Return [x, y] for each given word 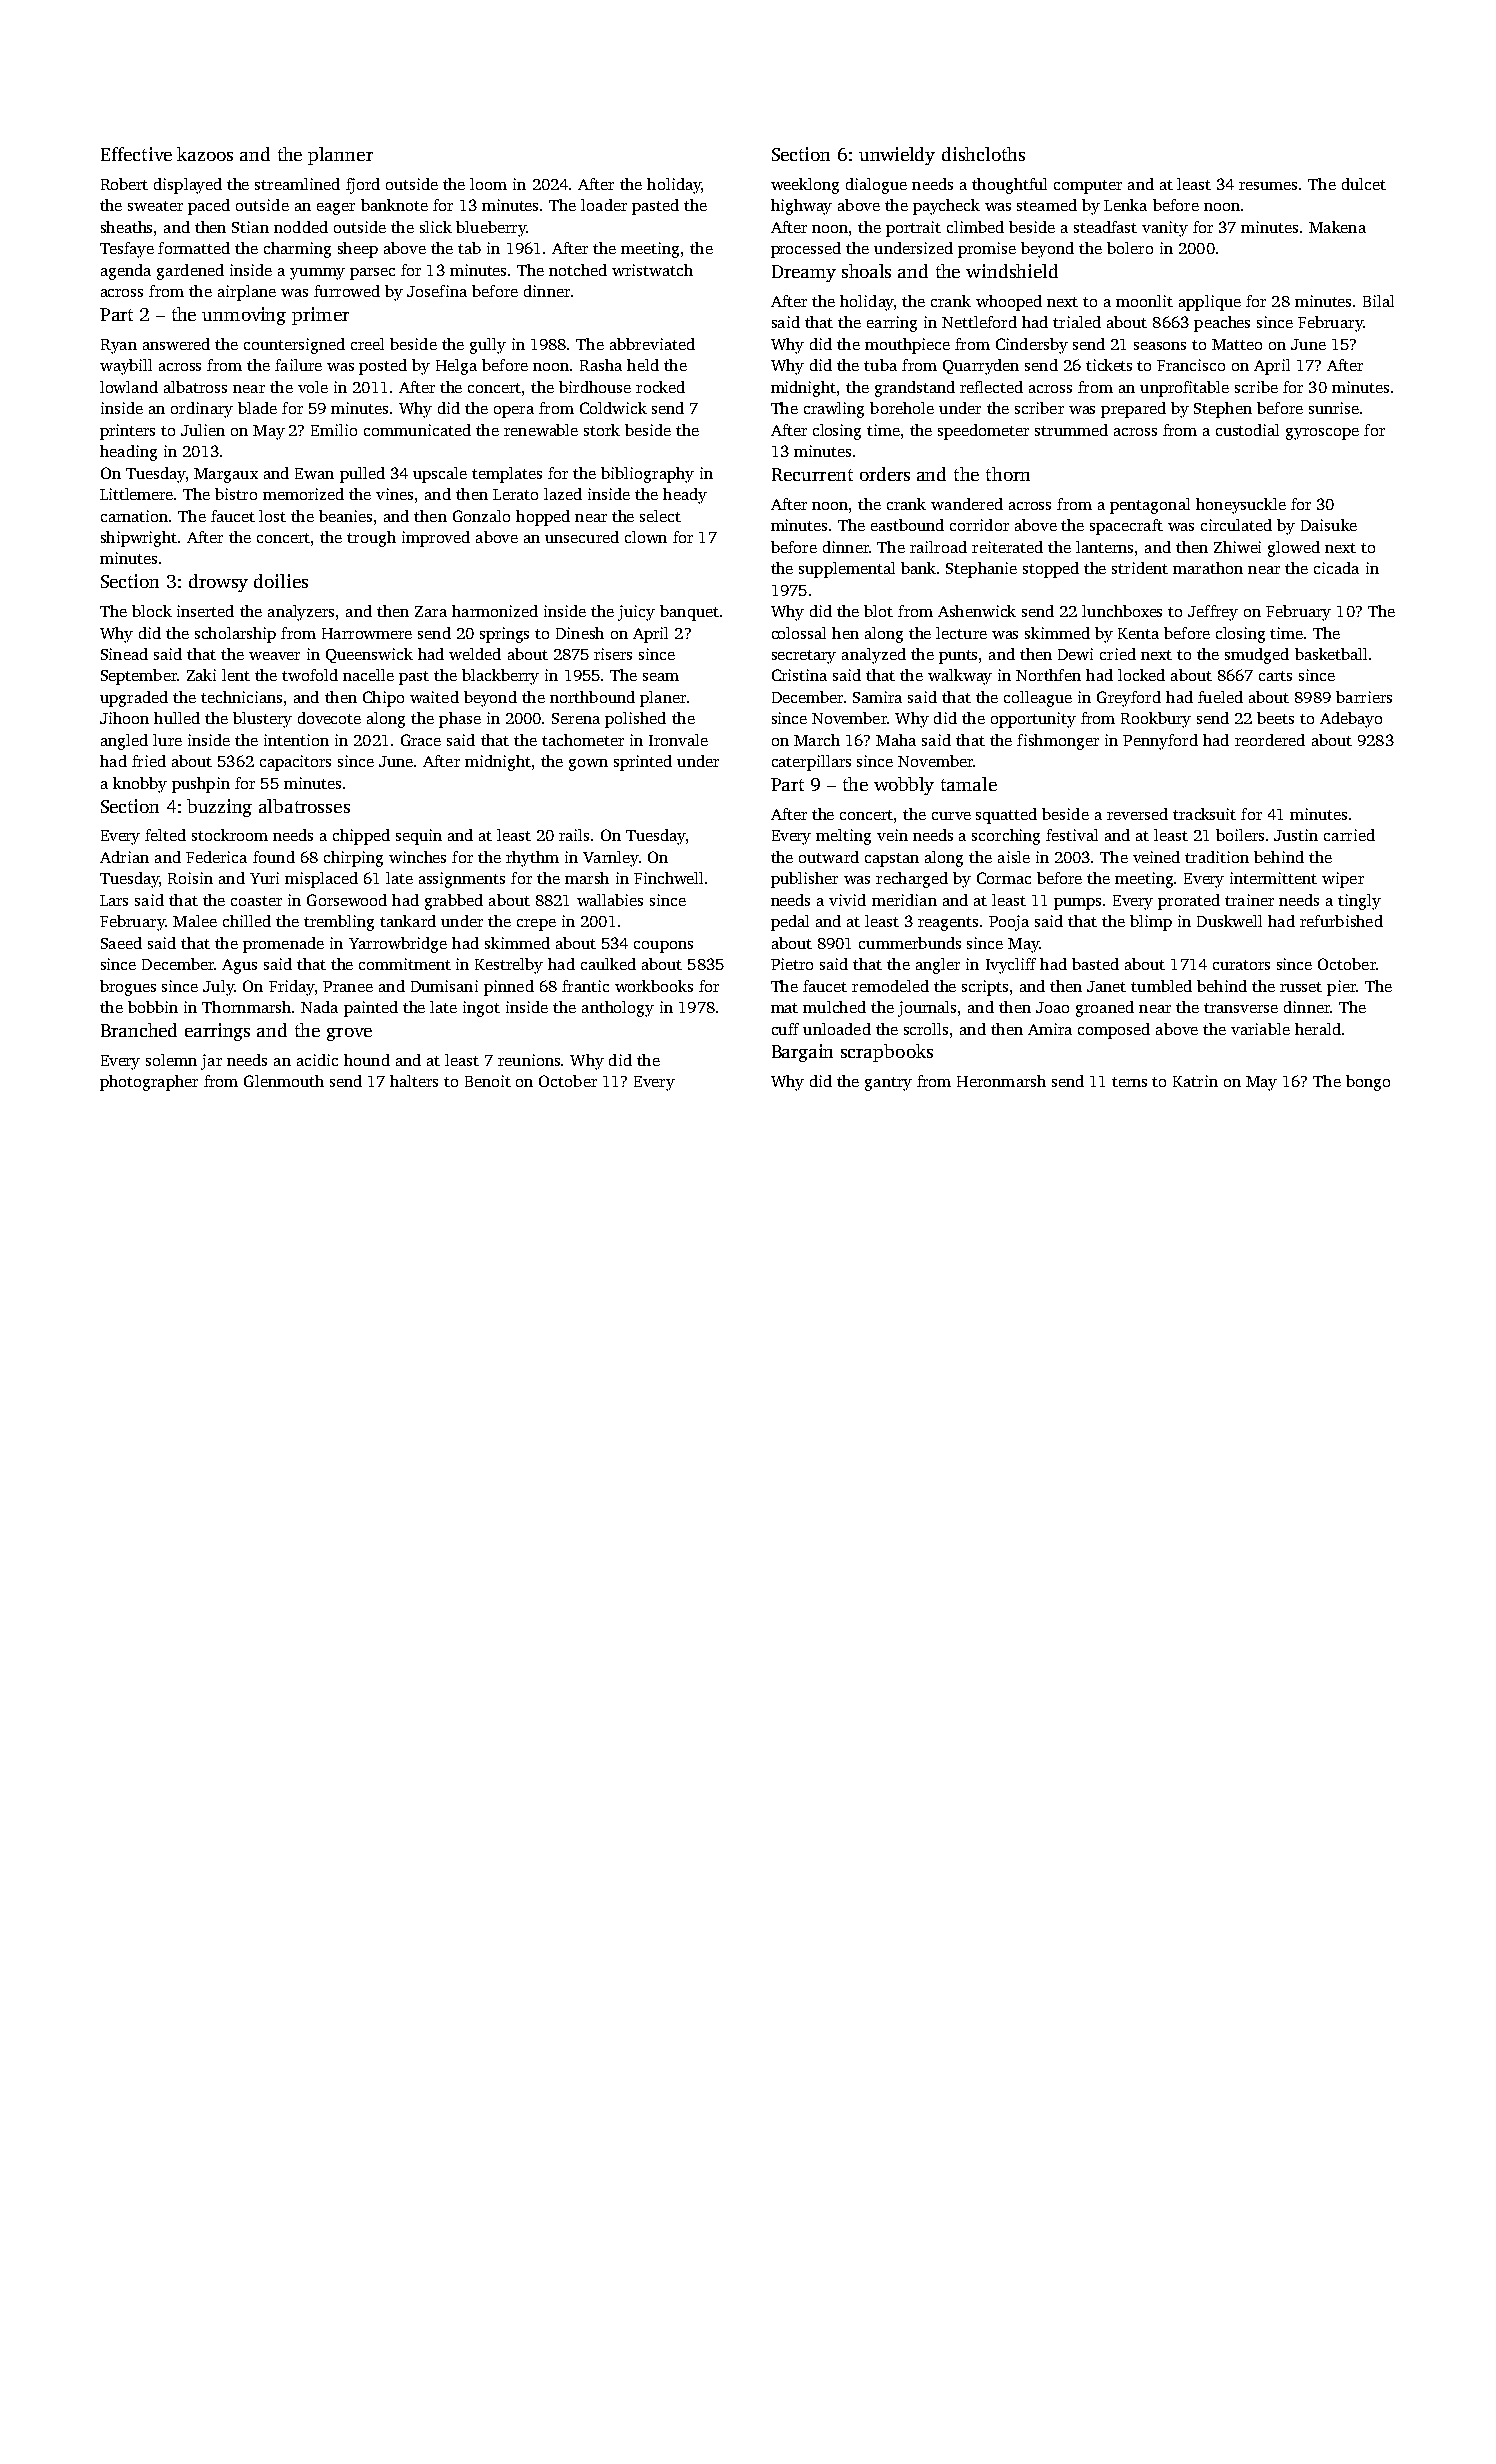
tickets [1109, 365]
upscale [440, 475]
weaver [274, 656]
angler [938, 966]
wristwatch [652, 270]
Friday [292, 988]
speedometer [983, 432]
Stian [250, 227]
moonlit [1144, 301]
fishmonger [1058, 742]
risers [613, 654]
